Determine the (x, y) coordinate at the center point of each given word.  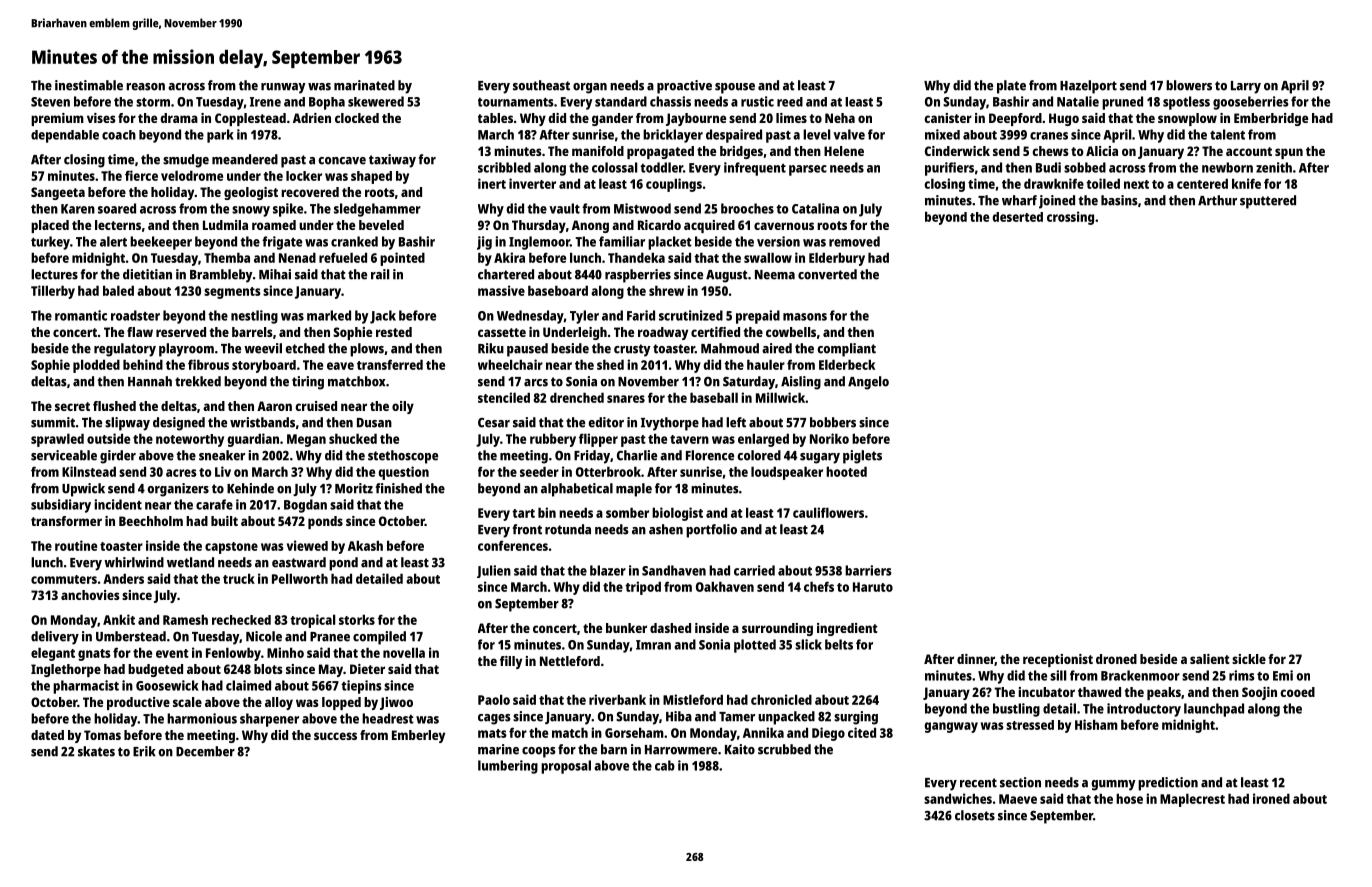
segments (232, 293)
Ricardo (659, 225)
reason (145, 87)
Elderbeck (847, 364)
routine (76, 545)
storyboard (264, 366)
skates (96, 751)
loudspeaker (787, 473)
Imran (653, 645)
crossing (1070, 218)
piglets (862, 457)
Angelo (868, 383)
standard (621, 101)
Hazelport (1088, 87)
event (172, 653)
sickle (1249, 659)
